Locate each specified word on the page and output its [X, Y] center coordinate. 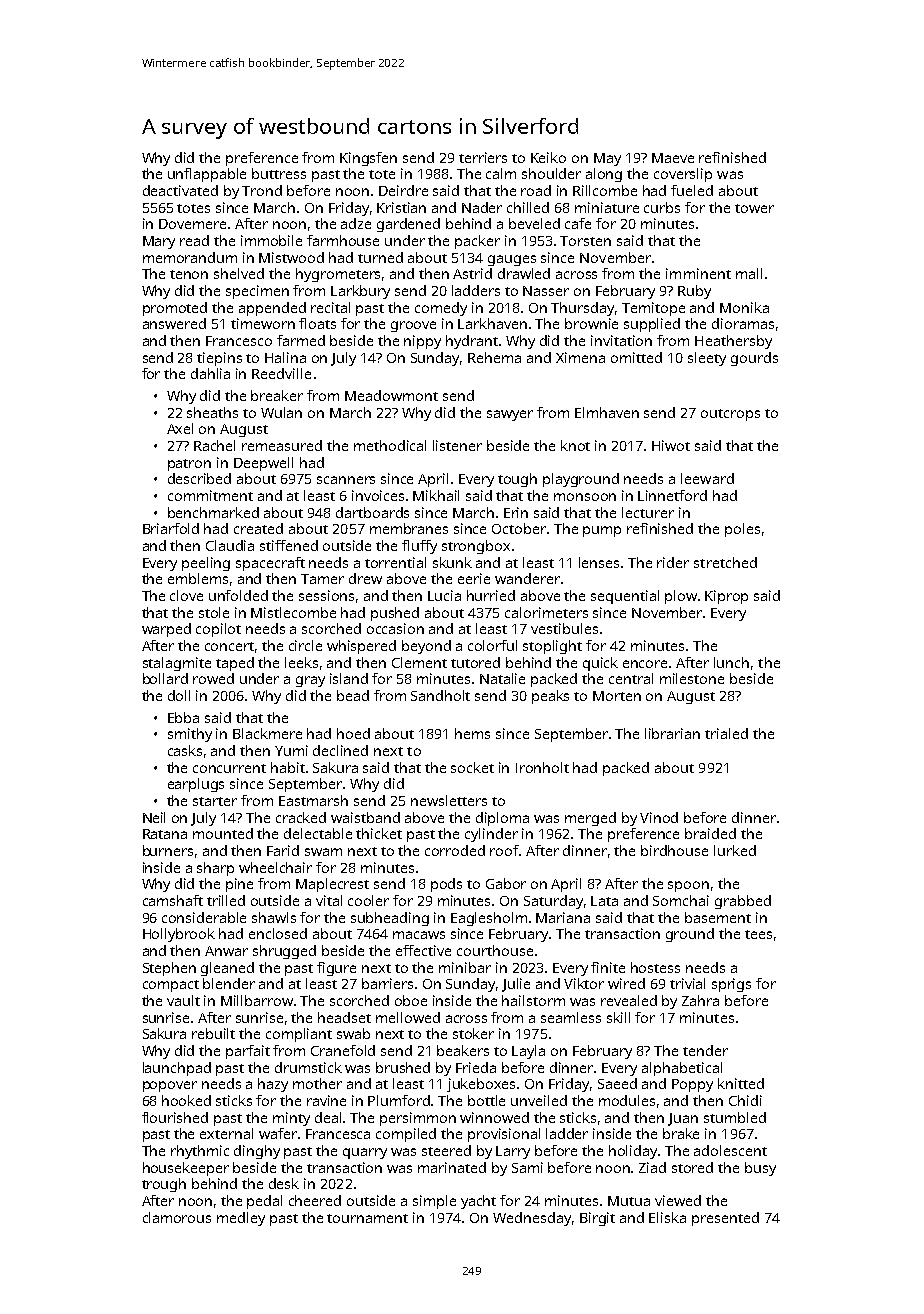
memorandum [190, 257]
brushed [403, 1067]
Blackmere [267, 733]
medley [241, 1219]
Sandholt [440, 695]
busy [760, 1169]
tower [754, 208]
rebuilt [213, 1033]
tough [517, 480]
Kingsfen [368, 159]
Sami [527, 1167]
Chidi [745, 1100]
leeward [707, 478]
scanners [346, 480]
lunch [731, 662]
